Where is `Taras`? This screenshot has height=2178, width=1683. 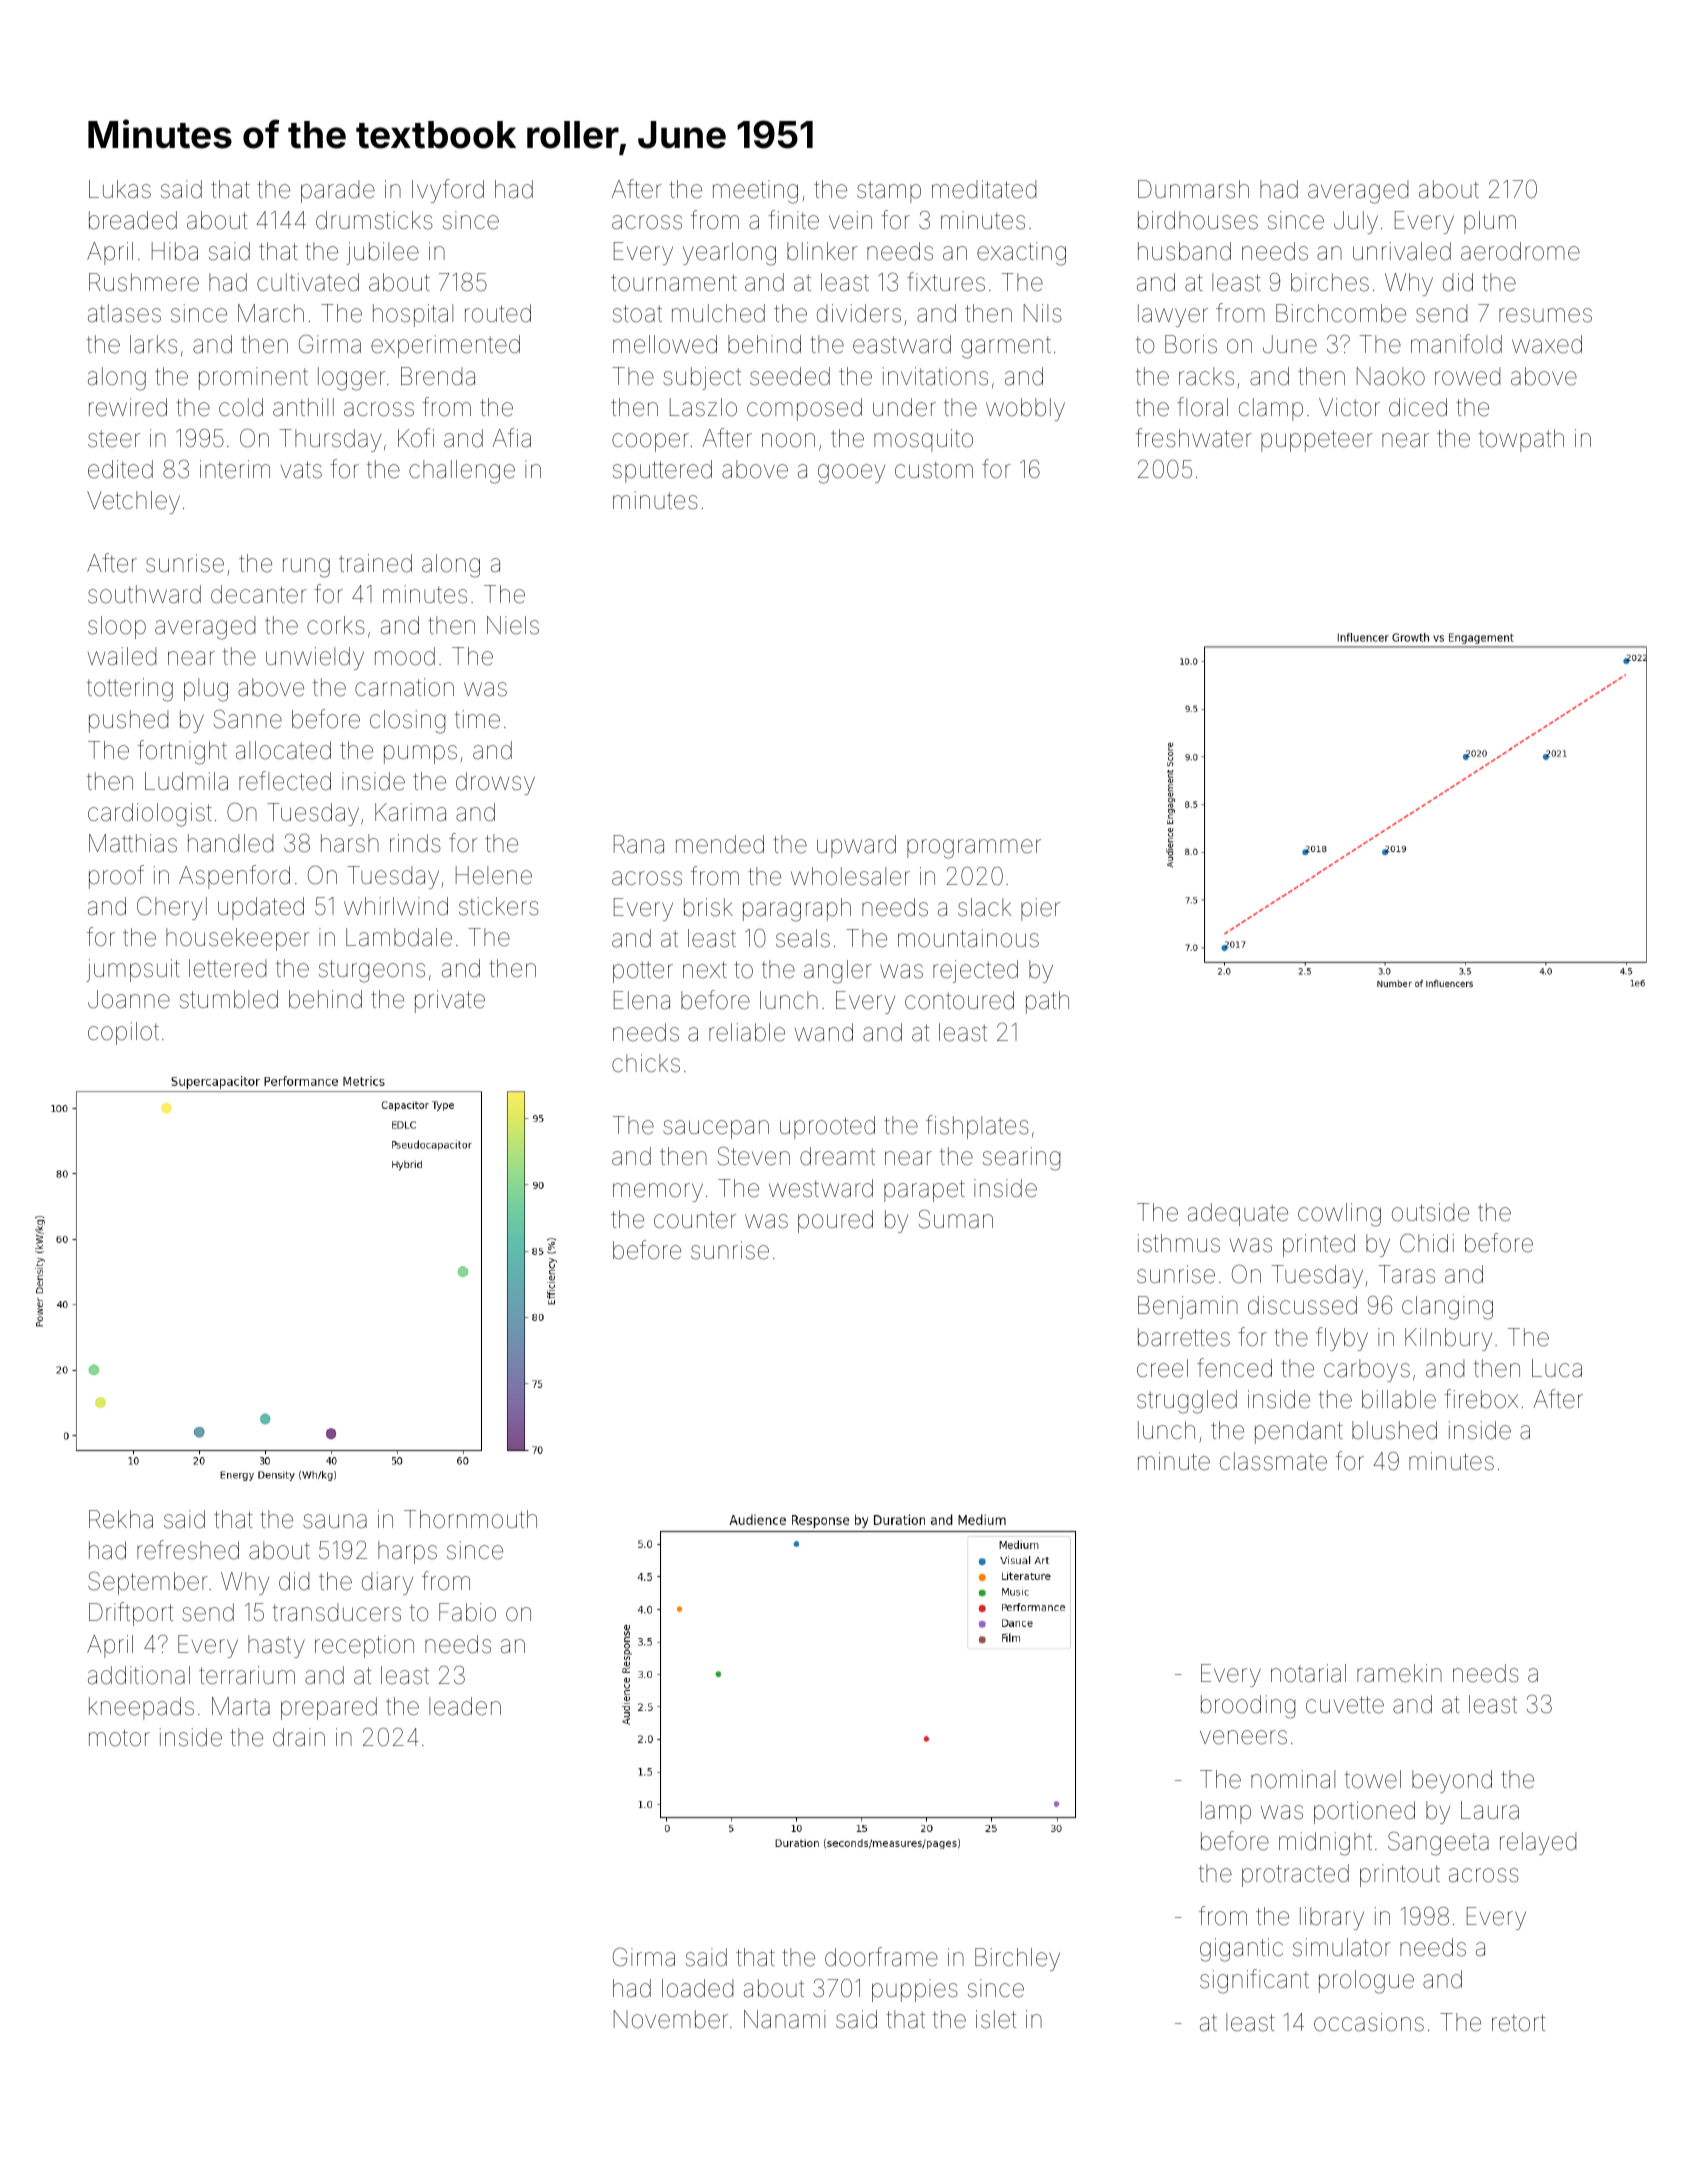 Taras is located at coordinates (1407, 1274).
